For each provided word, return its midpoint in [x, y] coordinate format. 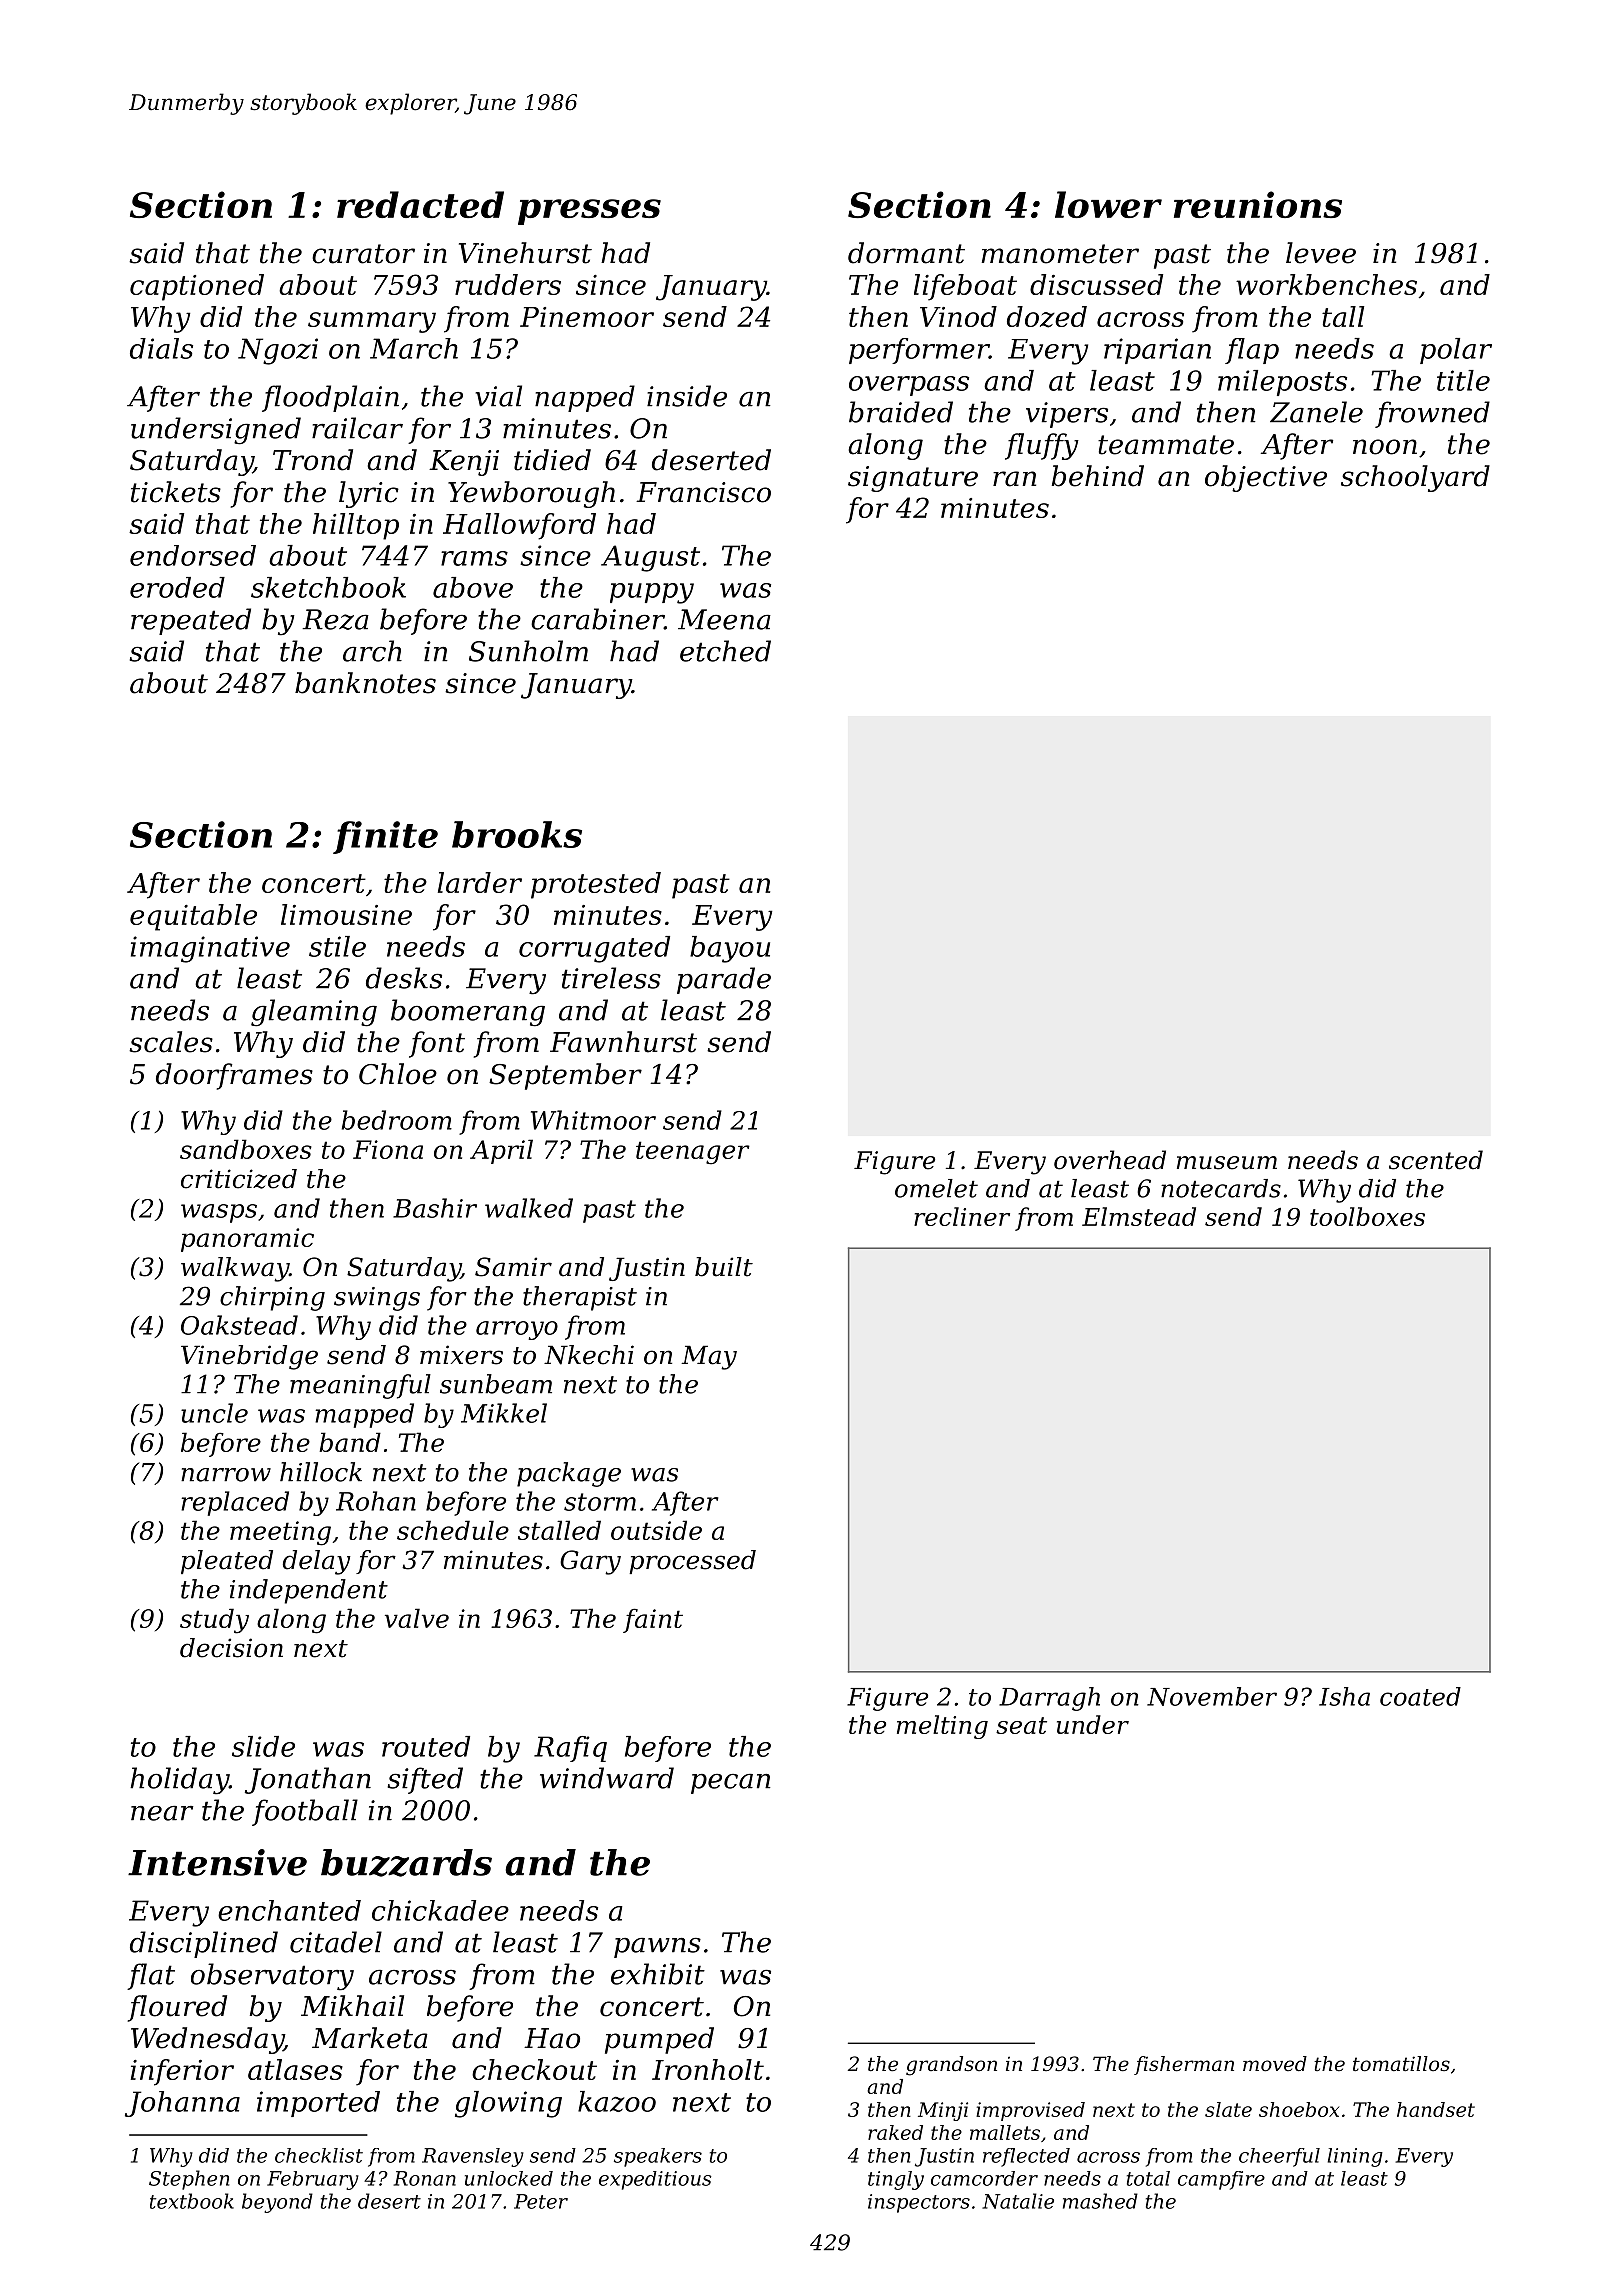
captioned [197, 287]
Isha [1344, 1696]
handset [1436, 2109]
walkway [235, 1269]
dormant [906, 253]
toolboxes [1367, 1216]
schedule [453, 1530]
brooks [517, 834]
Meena [724, 619]
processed [692, 1562]
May [709, 1357]
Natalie [1018, 2201]
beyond [277, 2203]
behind [1098, 476]
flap [1252, 351]
